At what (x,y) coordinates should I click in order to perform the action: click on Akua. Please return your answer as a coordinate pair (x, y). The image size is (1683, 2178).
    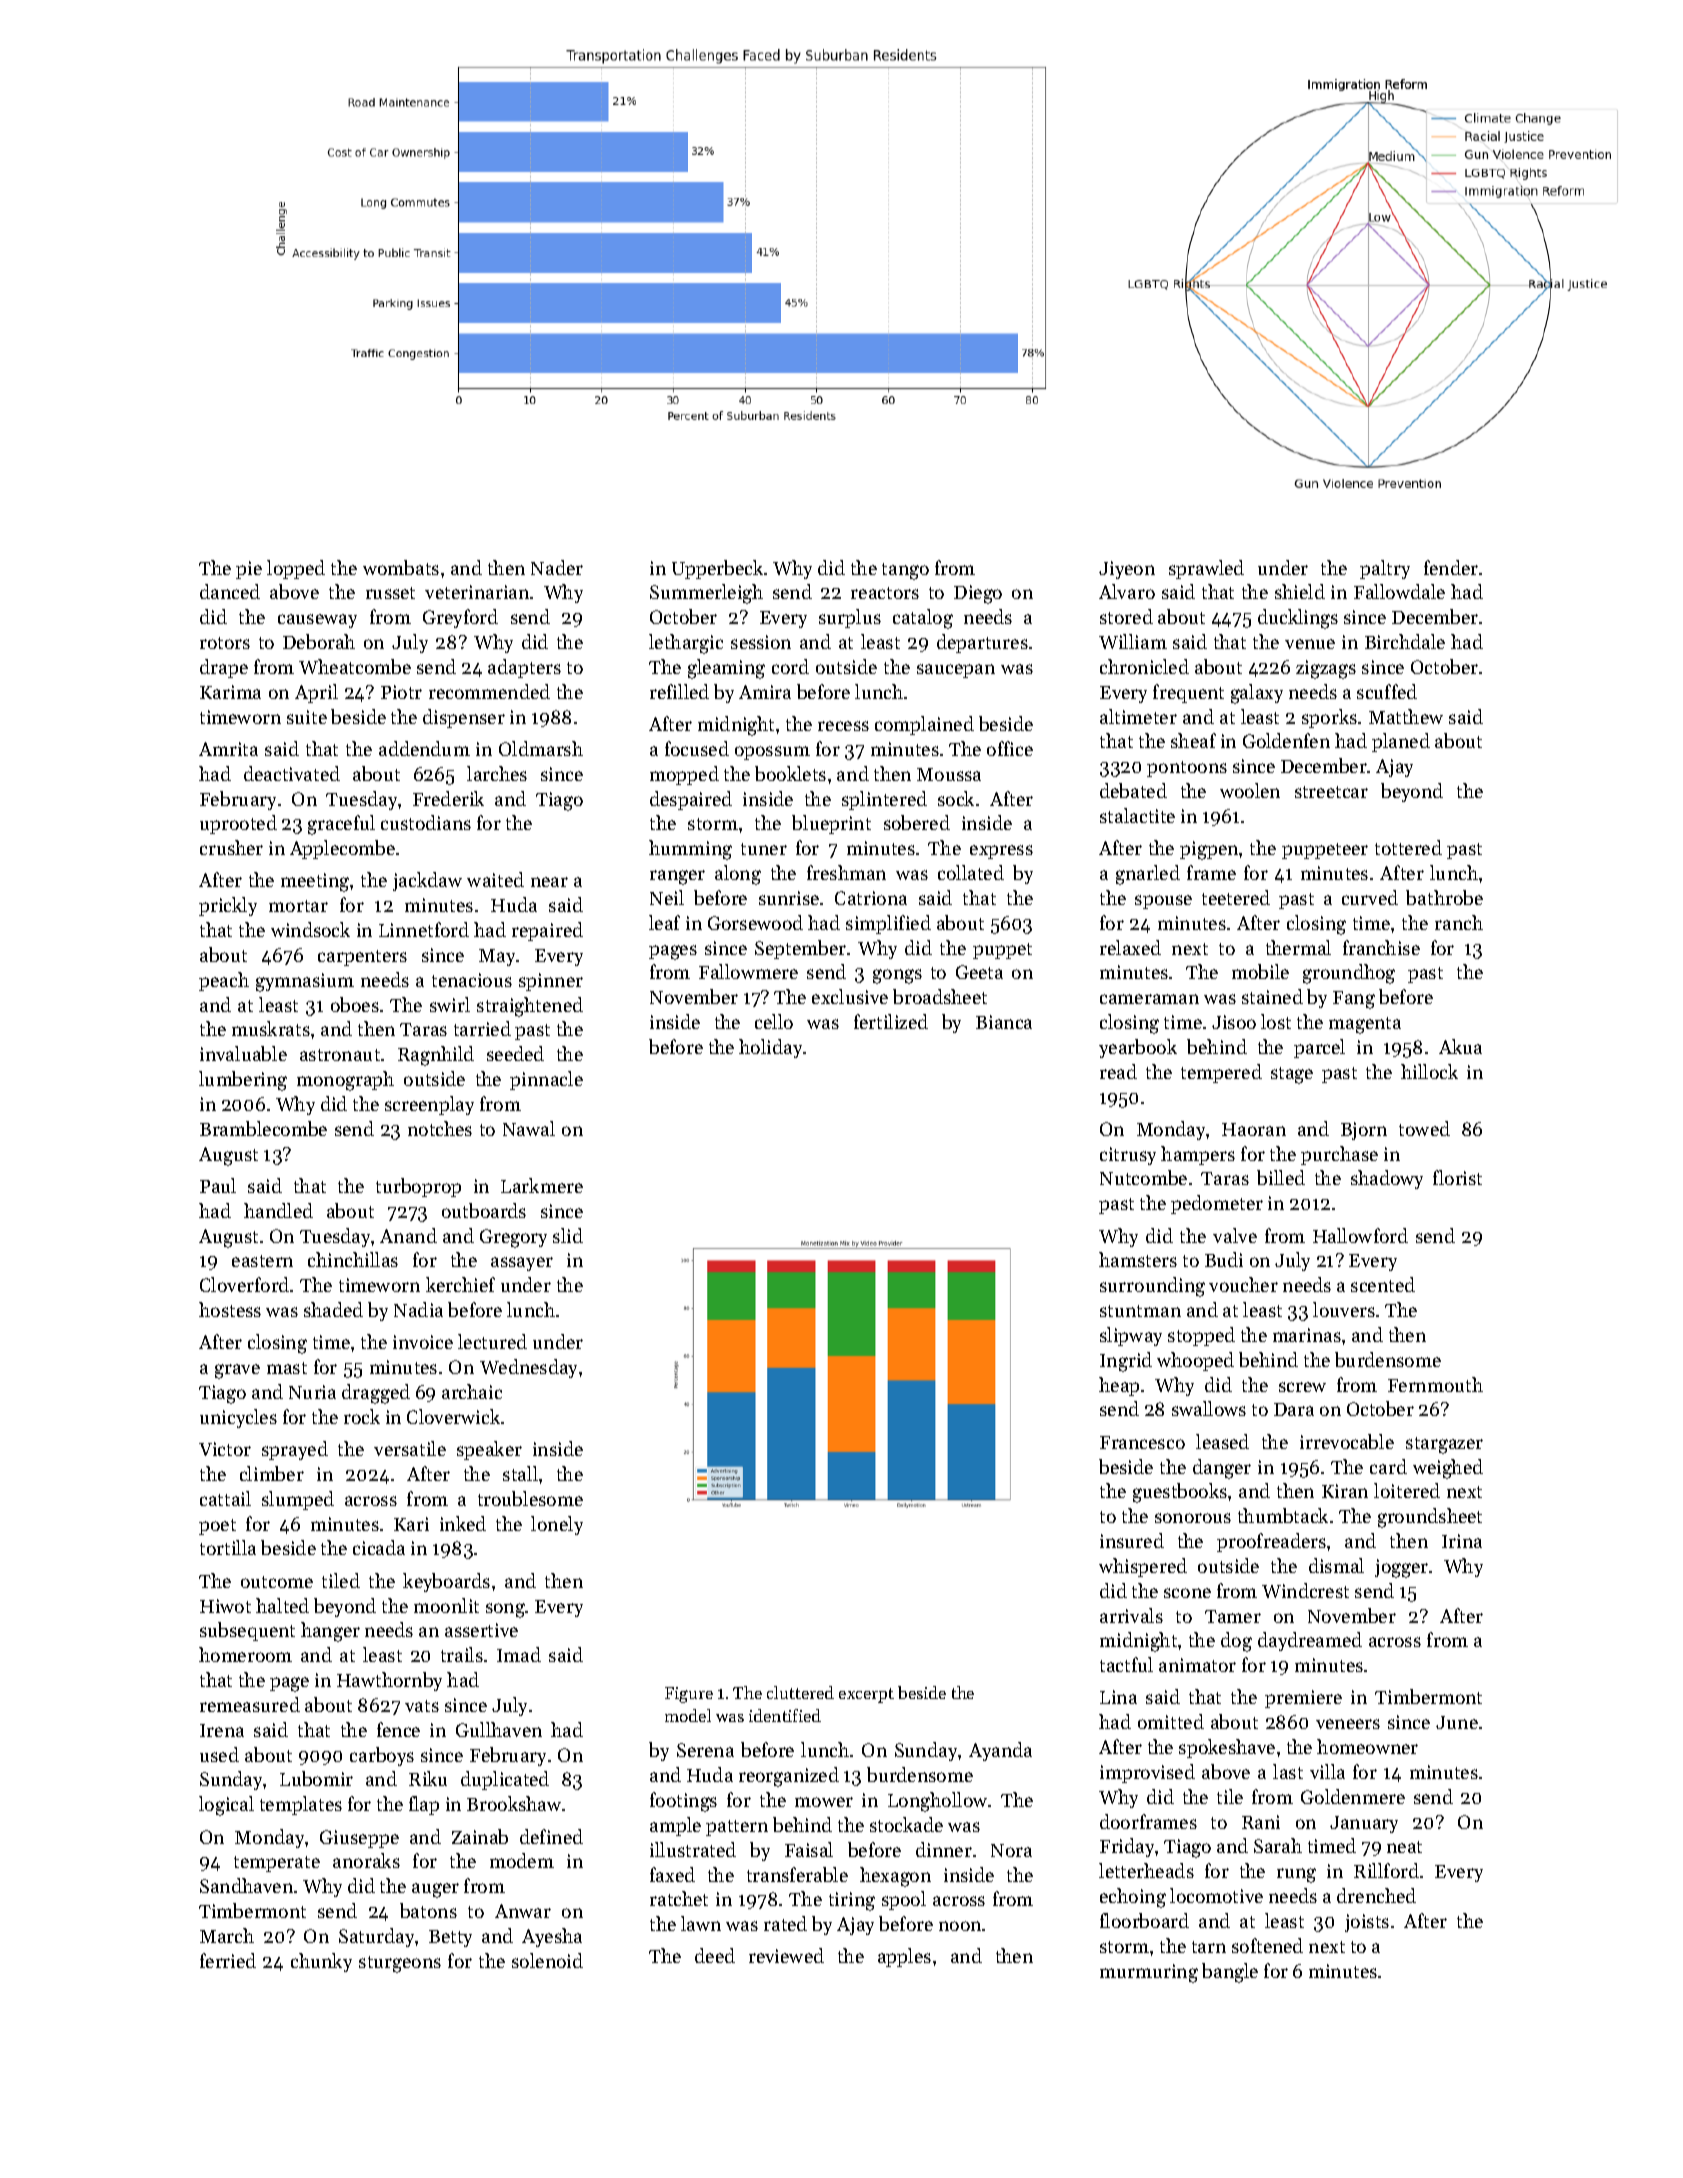
    Looking at the image, I should click on (1460, 1046).
